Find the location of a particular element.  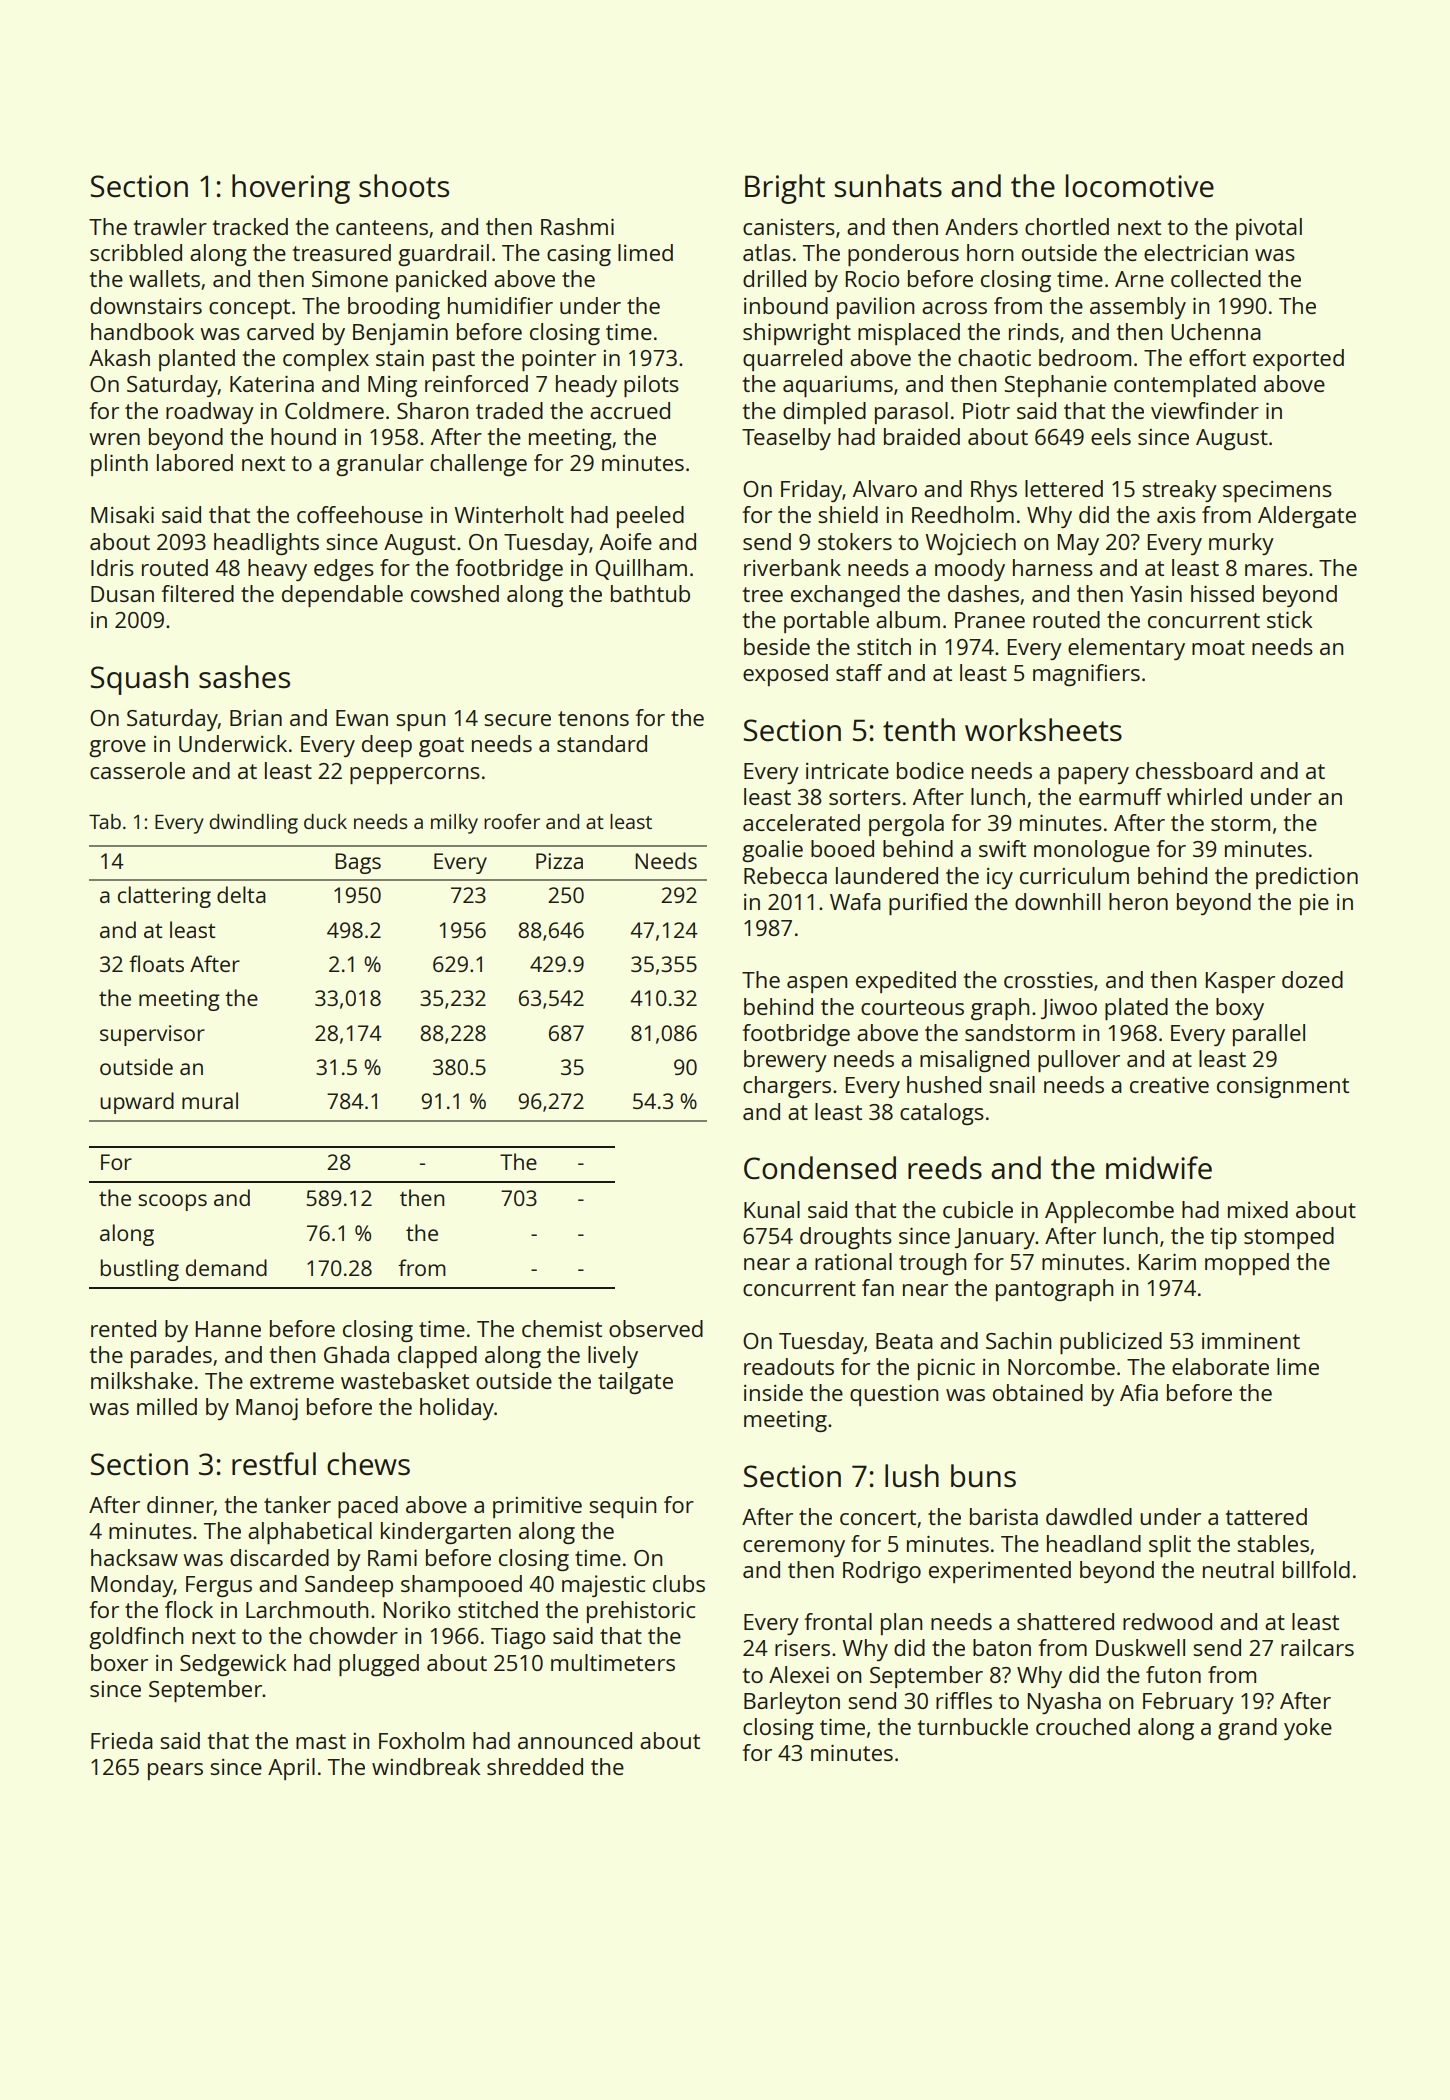

rinds is located at coordinates (1034, 331).
